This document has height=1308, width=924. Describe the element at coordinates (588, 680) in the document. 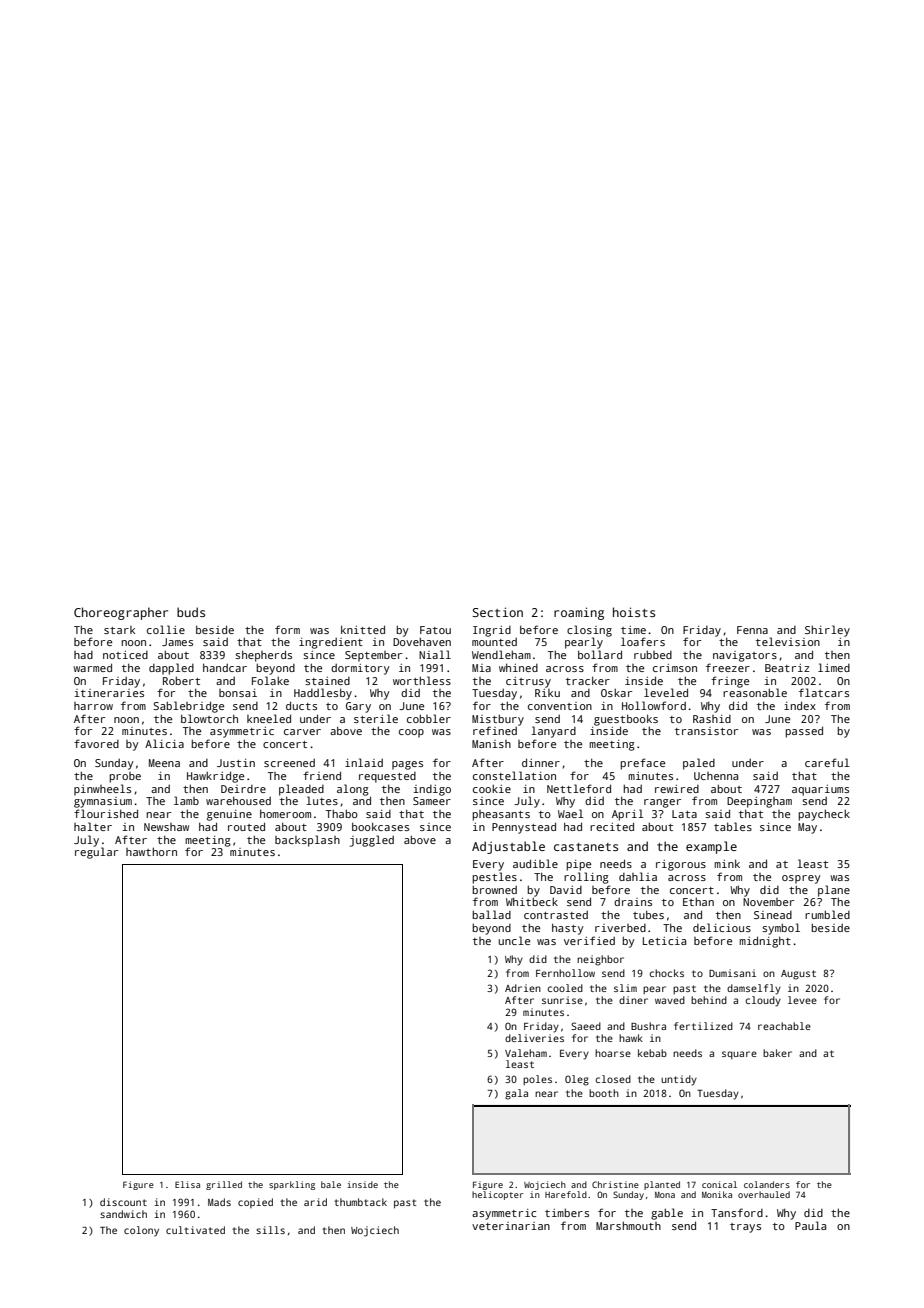

I see `tracker` at that location.
